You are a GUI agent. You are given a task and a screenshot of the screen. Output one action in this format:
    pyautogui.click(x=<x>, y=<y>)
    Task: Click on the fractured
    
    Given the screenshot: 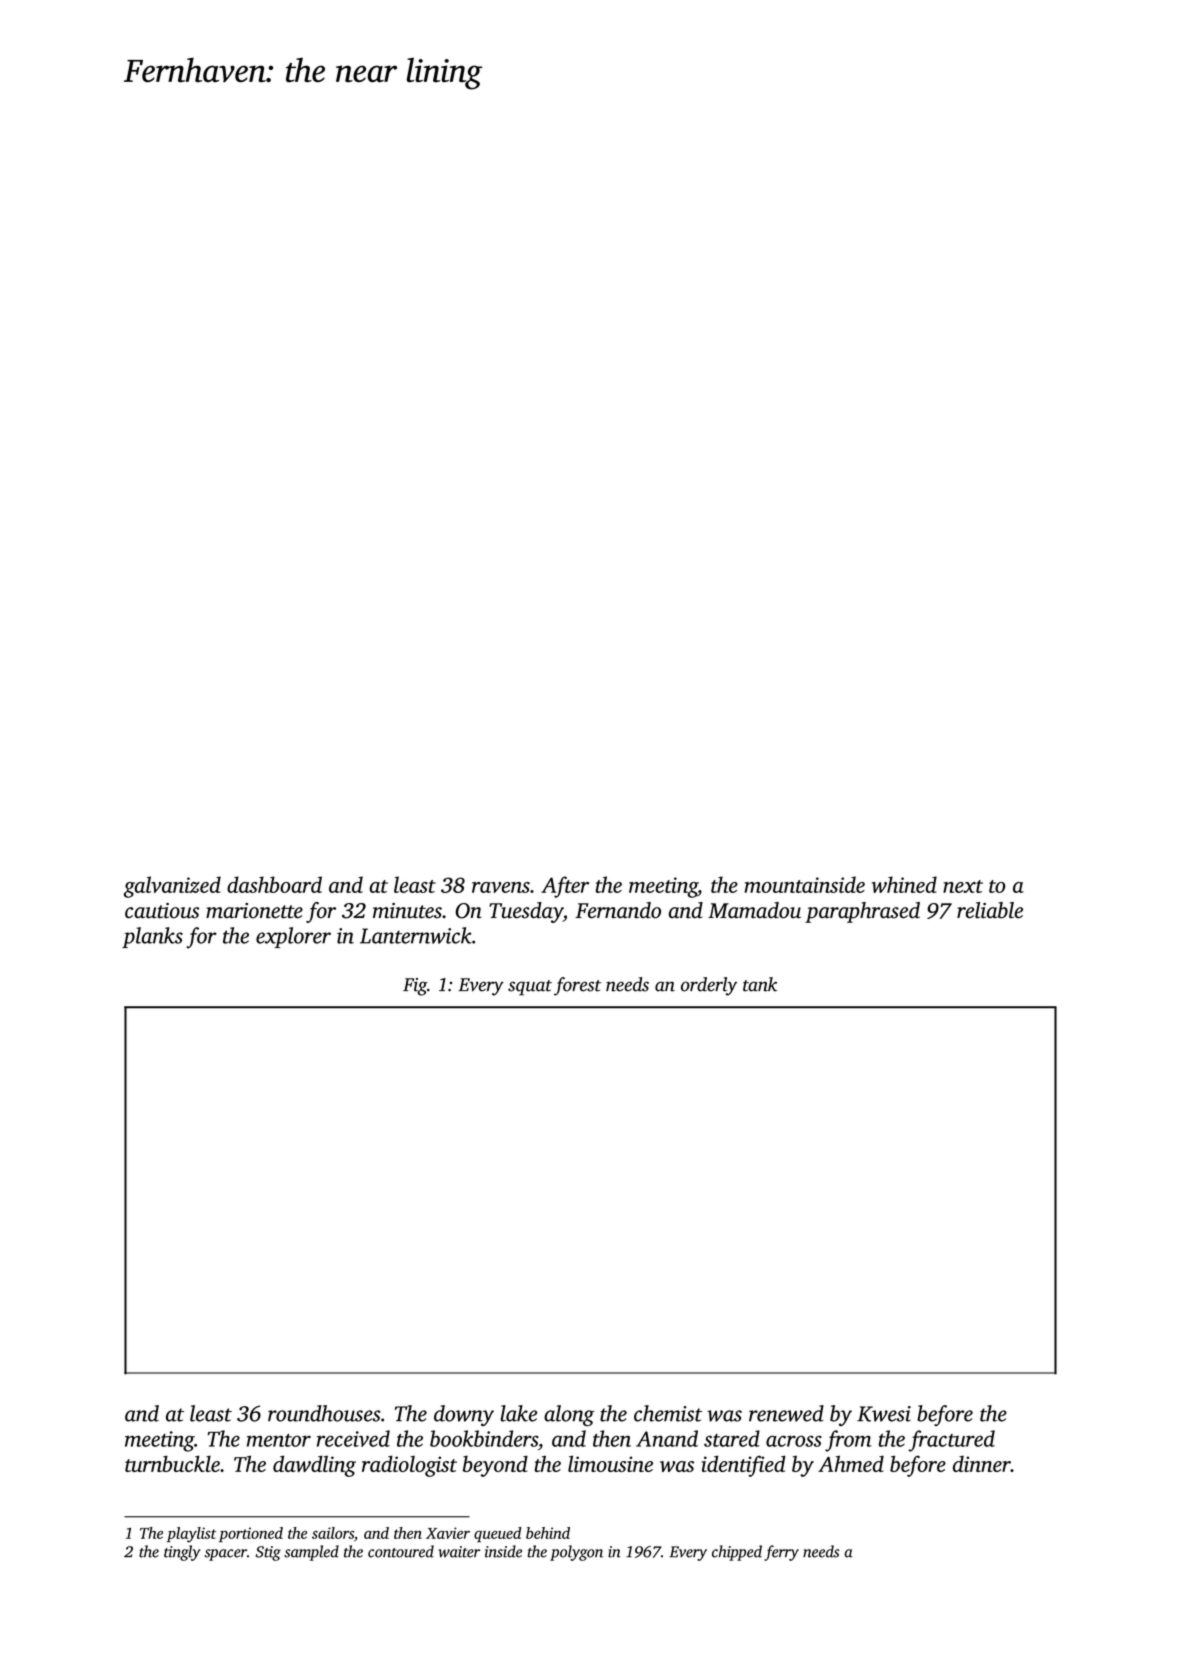 What is the action you would take?
    pyautogui.click(x=952, y=1441)
